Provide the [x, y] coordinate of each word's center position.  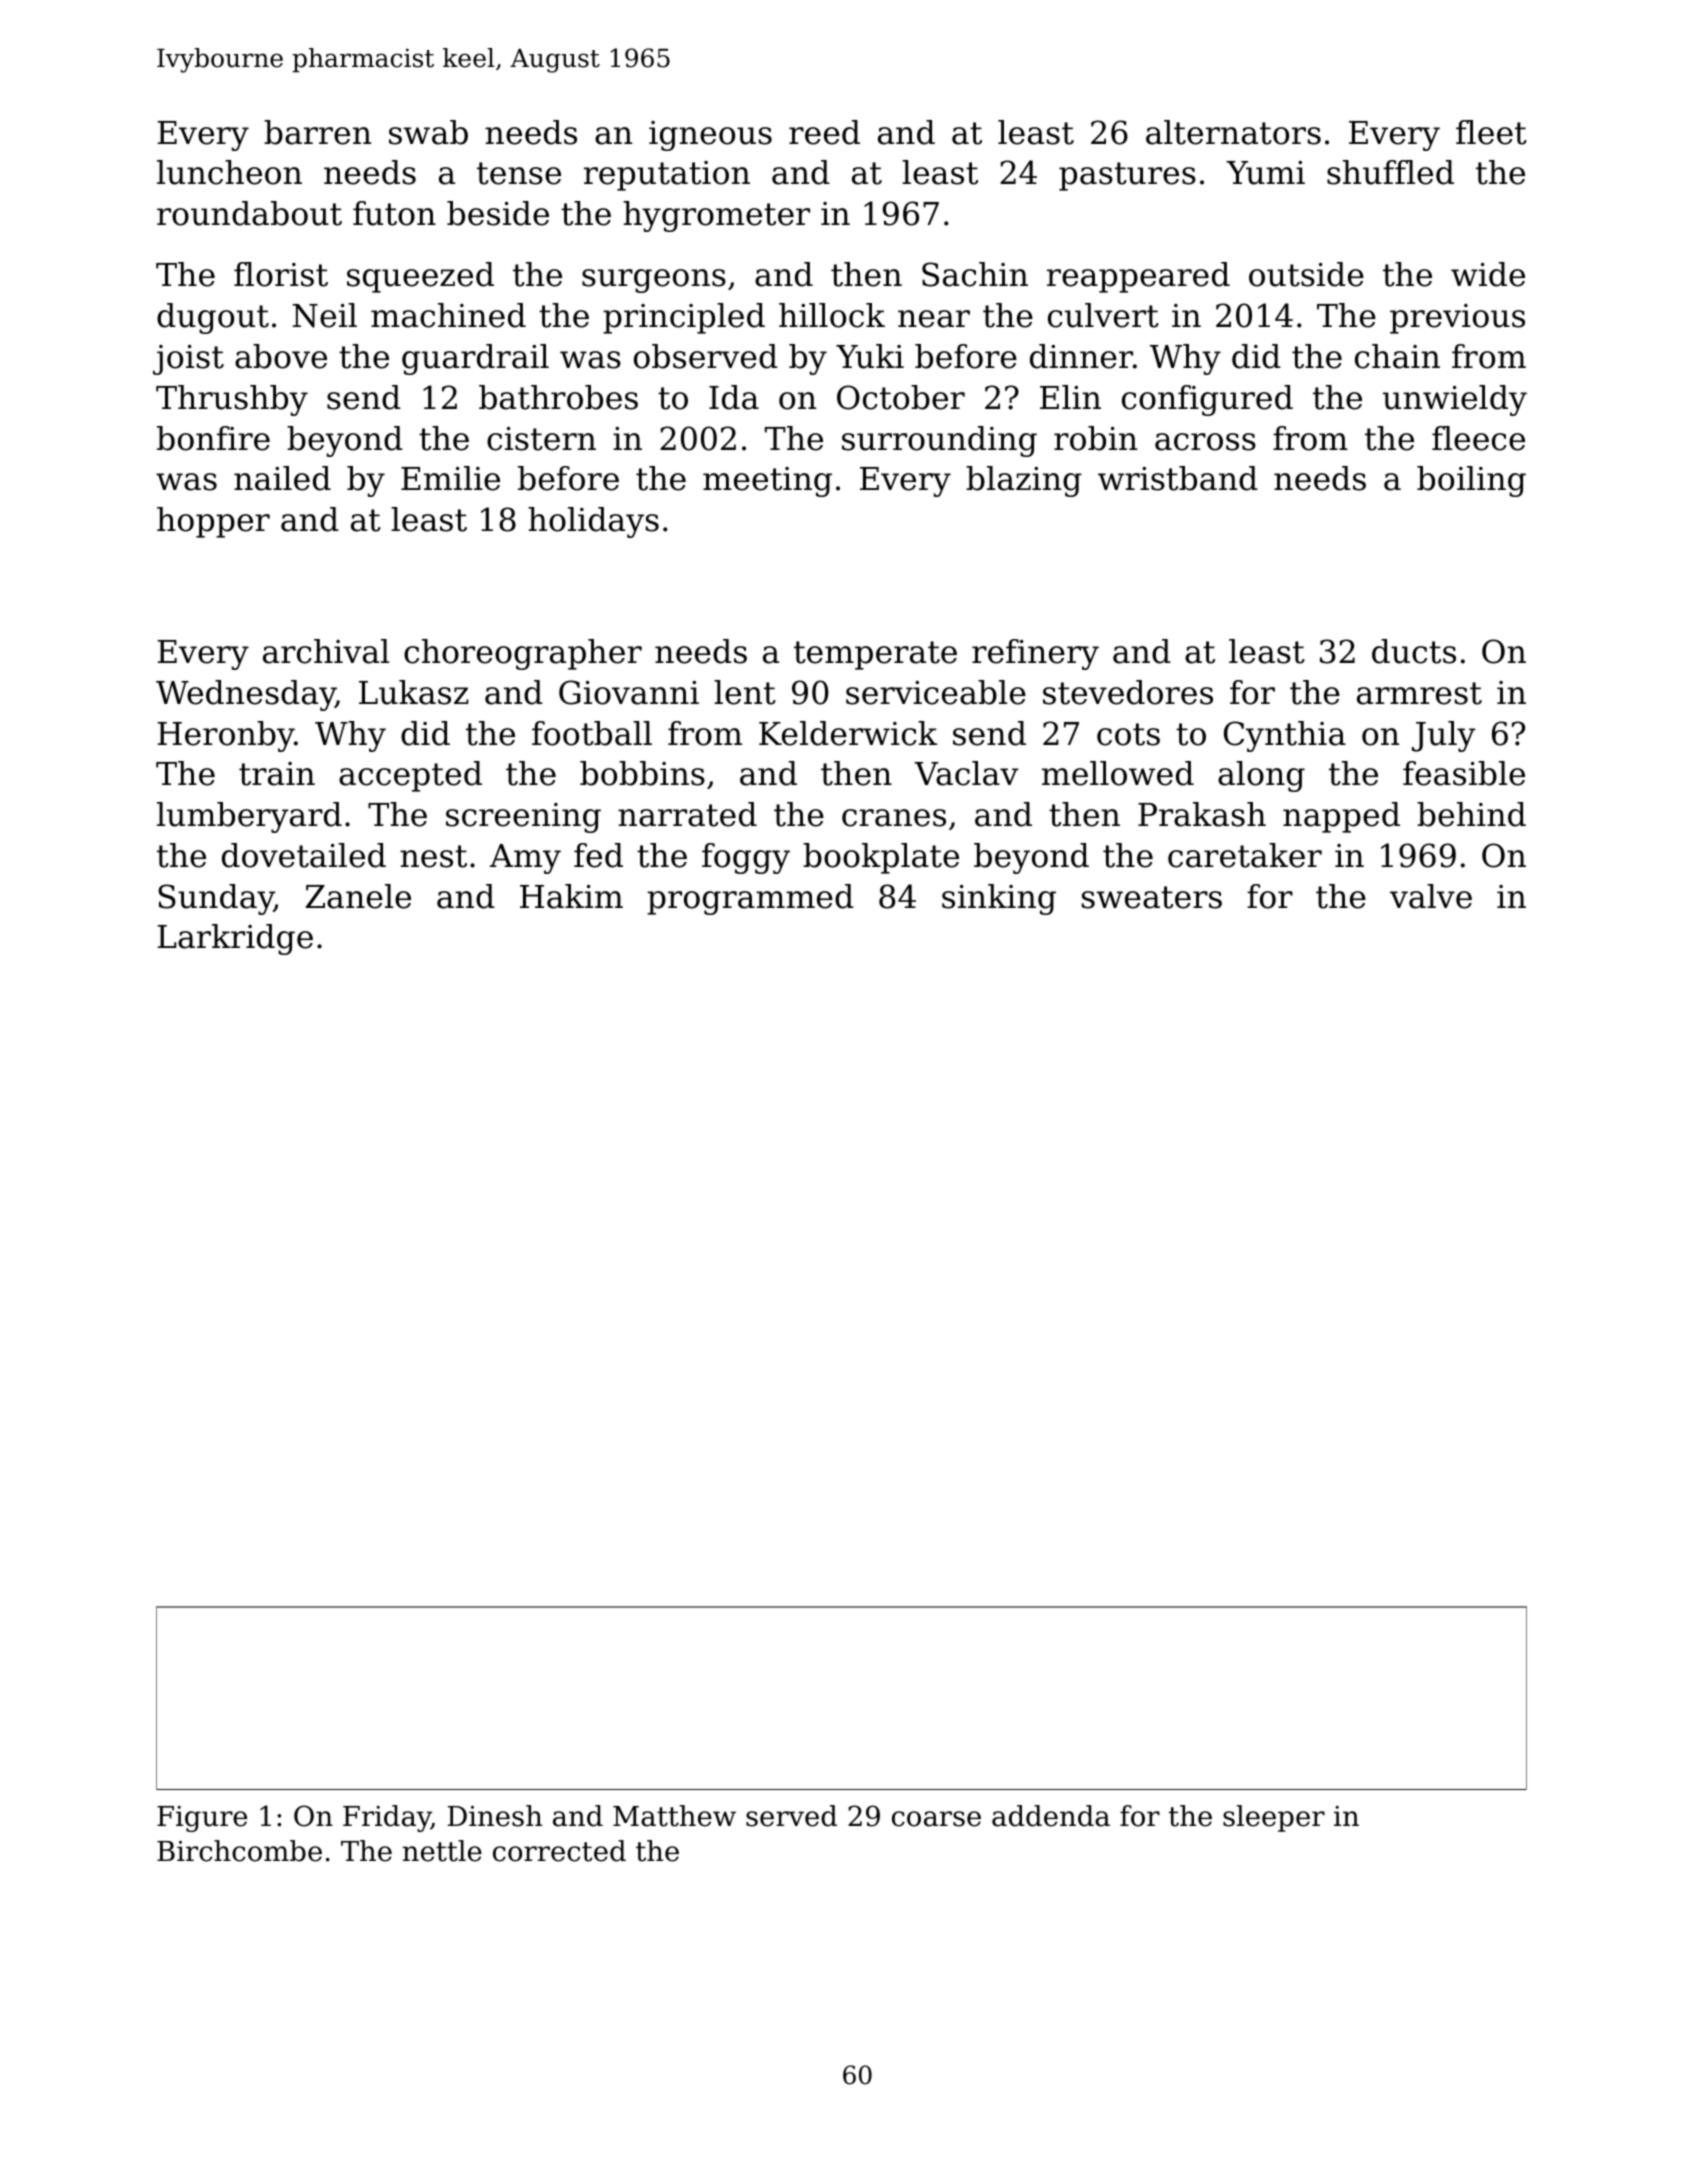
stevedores [1128, 692]
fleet [1491, 132]
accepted [410, 776]
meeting [767, 482]
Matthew [674, 1816]
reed [824, 132]
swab [428, 132]
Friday [387, 1818]
